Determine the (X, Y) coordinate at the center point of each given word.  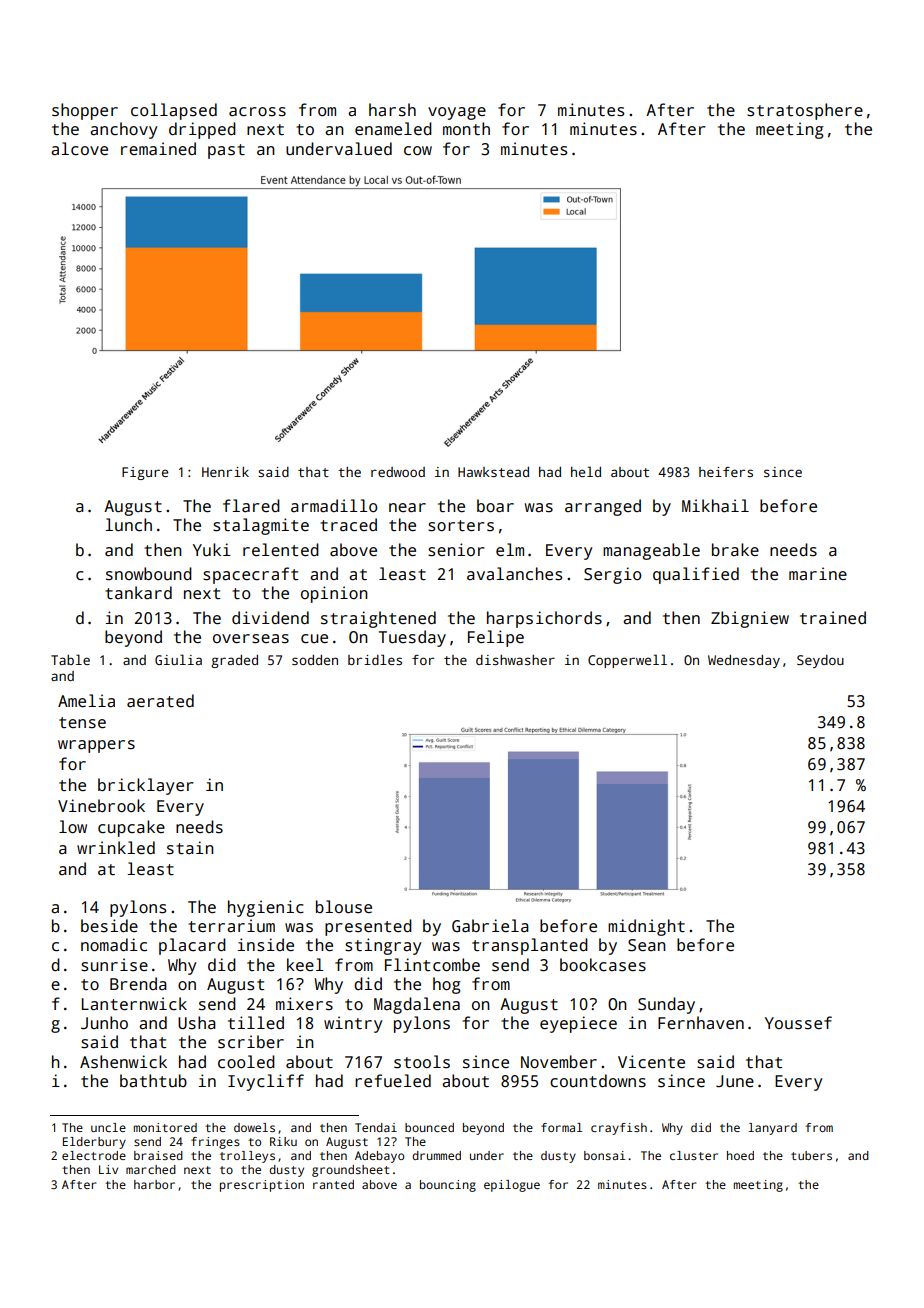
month (466, 128)
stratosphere (805, 111)
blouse (344, 907)
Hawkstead (493, 472)
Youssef (798, 1023)
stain (190, 848)
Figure (145, 473)
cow (418, 151)
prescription (262, 1186)
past (226, 151)
